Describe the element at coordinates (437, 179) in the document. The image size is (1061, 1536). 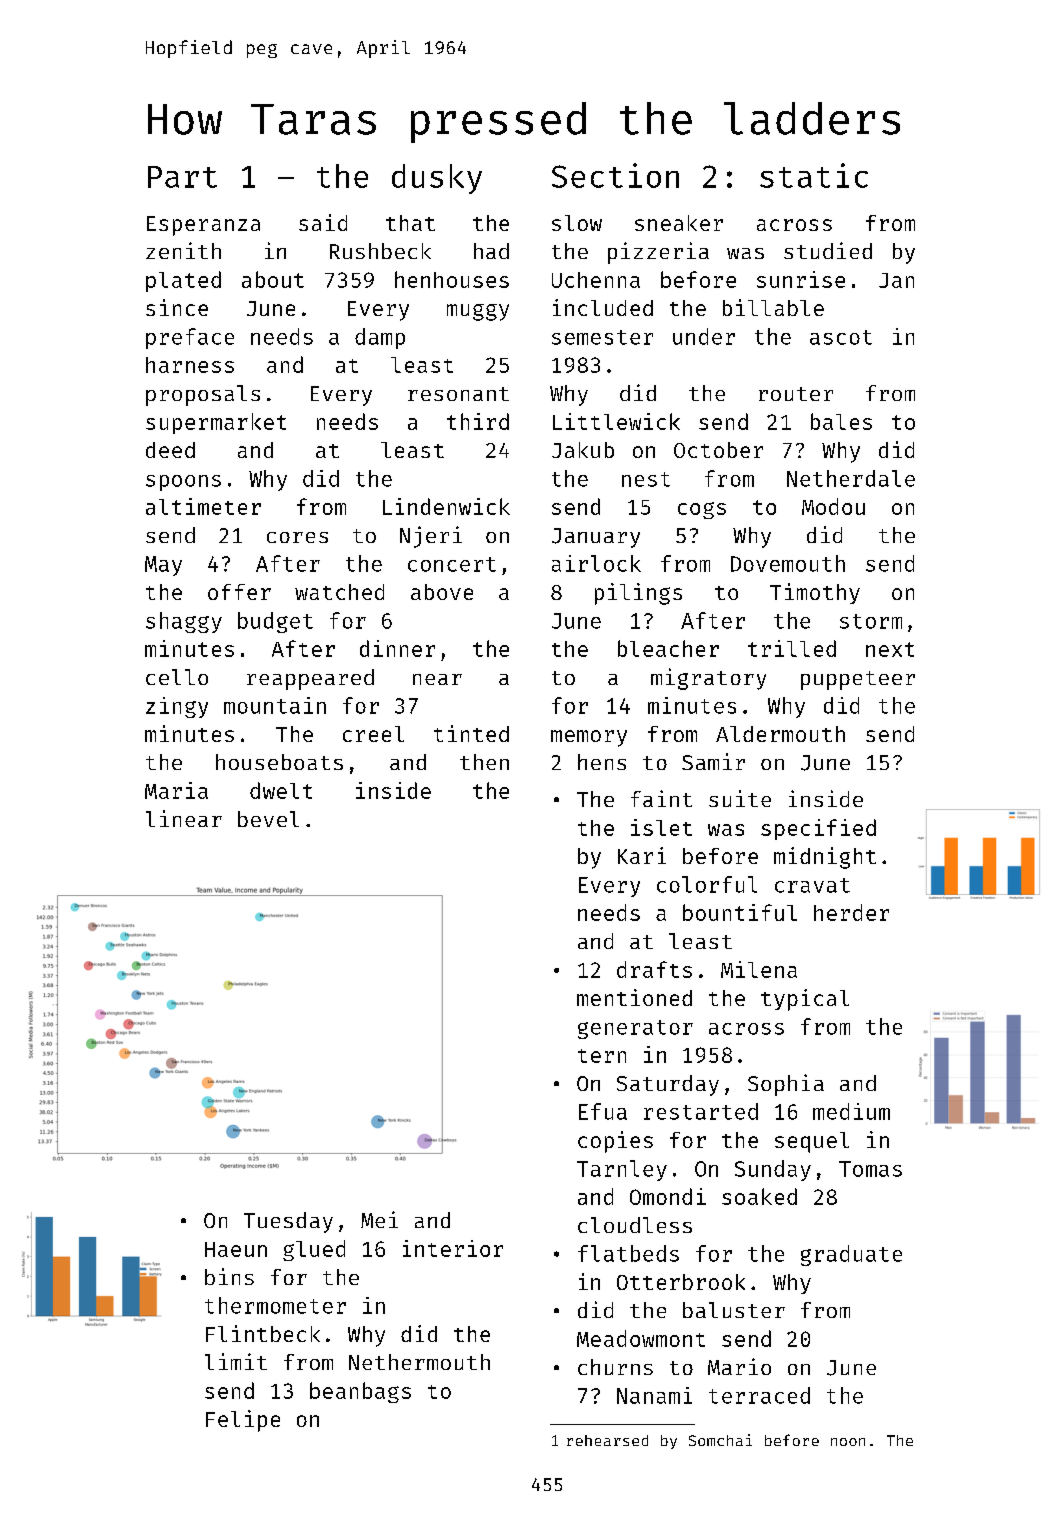
I see `dusky` at that location.
